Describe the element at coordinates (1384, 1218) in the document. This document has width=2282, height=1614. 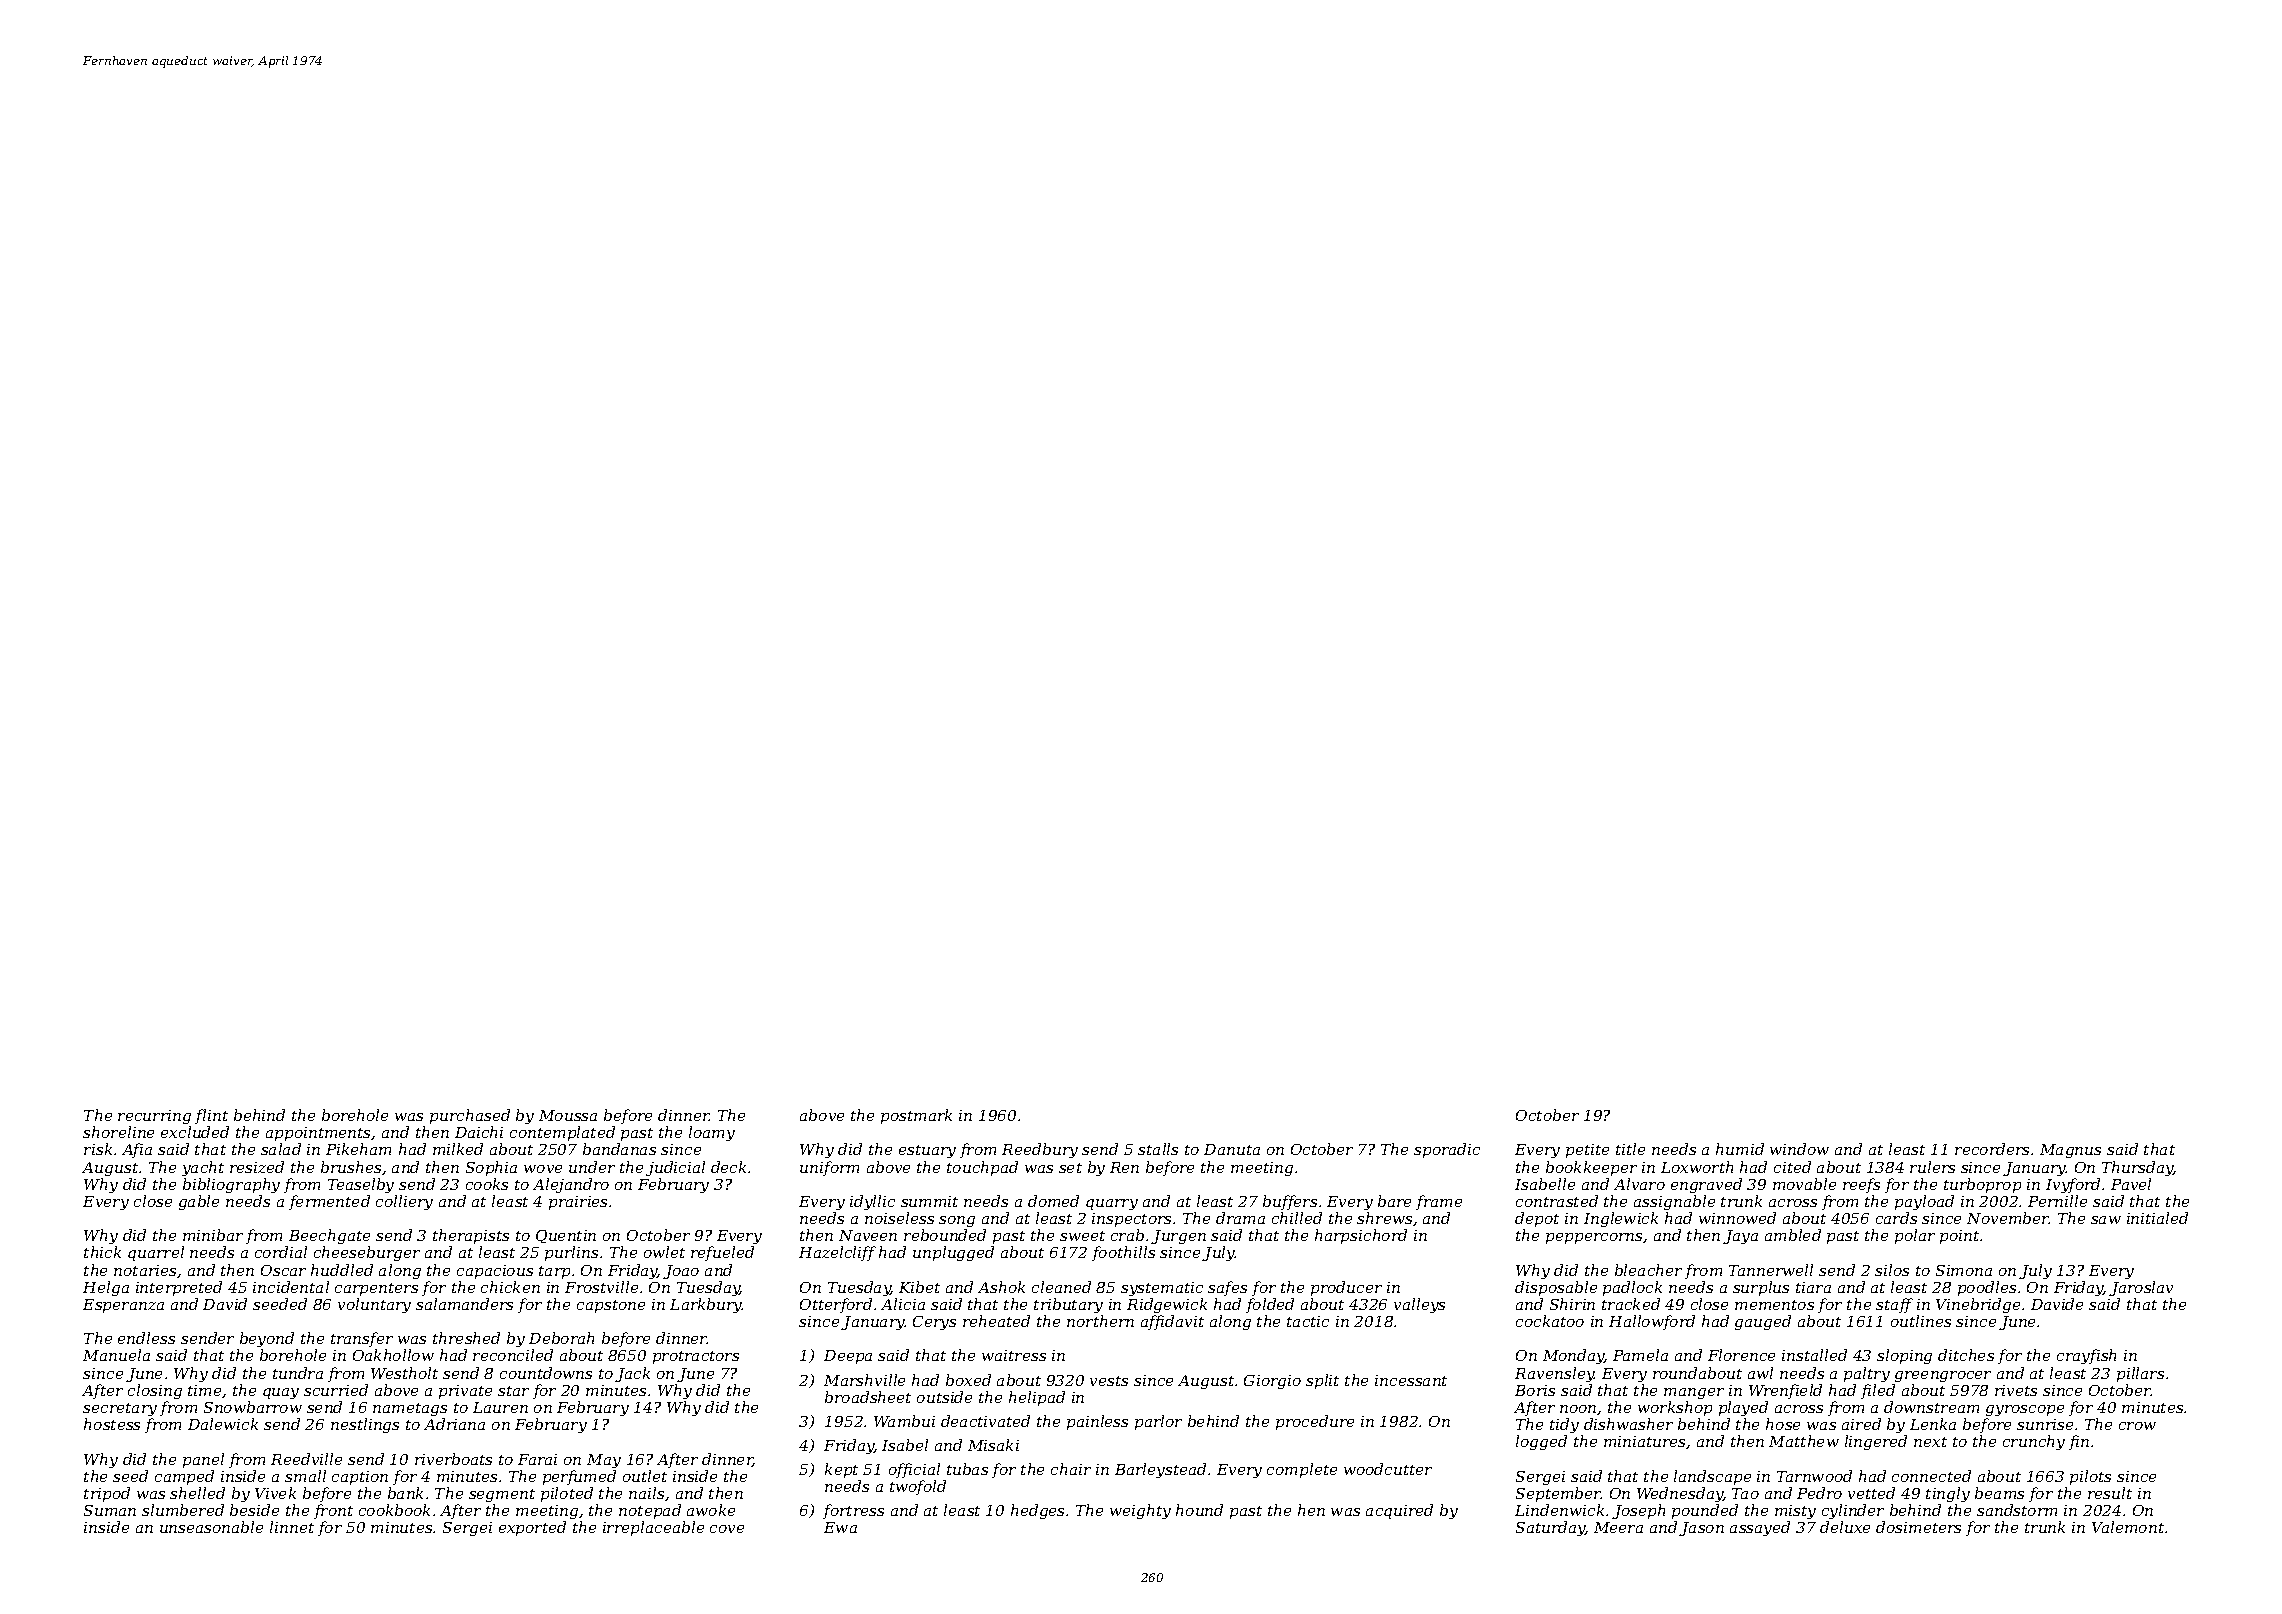
I see `shrews` at that location.
